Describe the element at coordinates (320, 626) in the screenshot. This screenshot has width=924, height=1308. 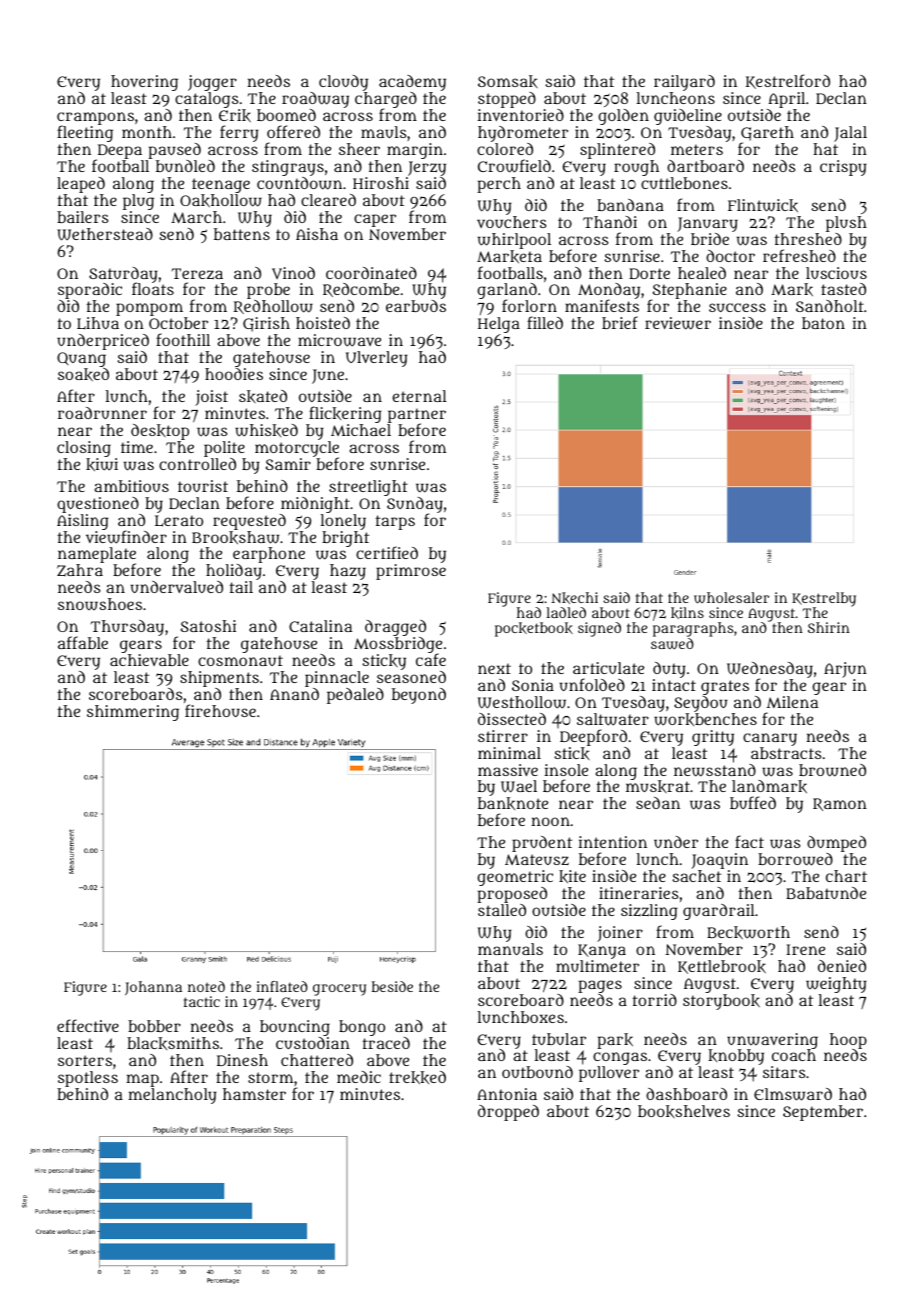
I see `Catalina` at that location.
